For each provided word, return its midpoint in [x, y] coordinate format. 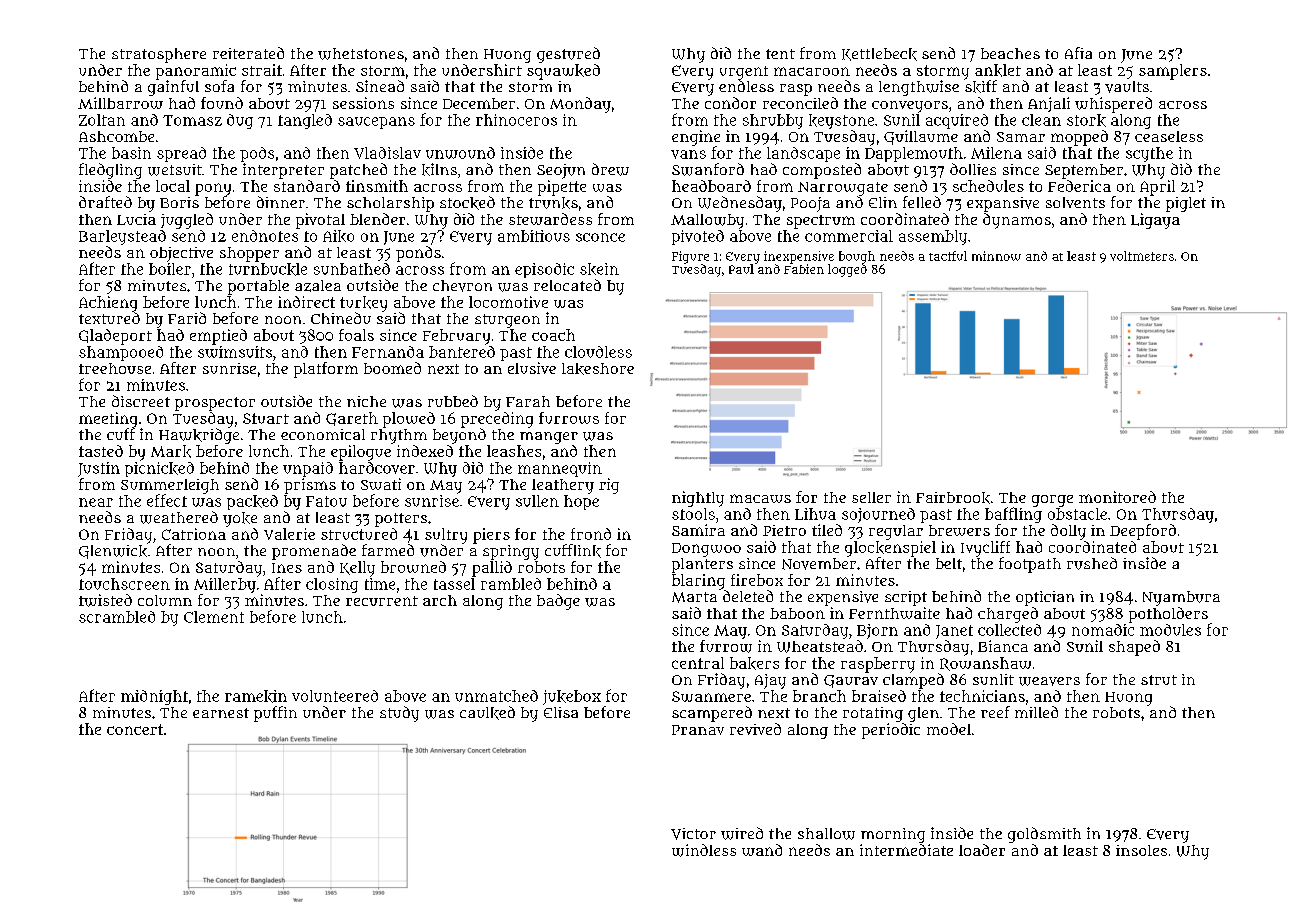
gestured [568, 55]
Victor [693, 834]
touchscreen [124, 584]
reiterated [248, 53]
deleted [748, 596]
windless [704, 850]
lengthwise [919, 88]
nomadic [1103, 630]
